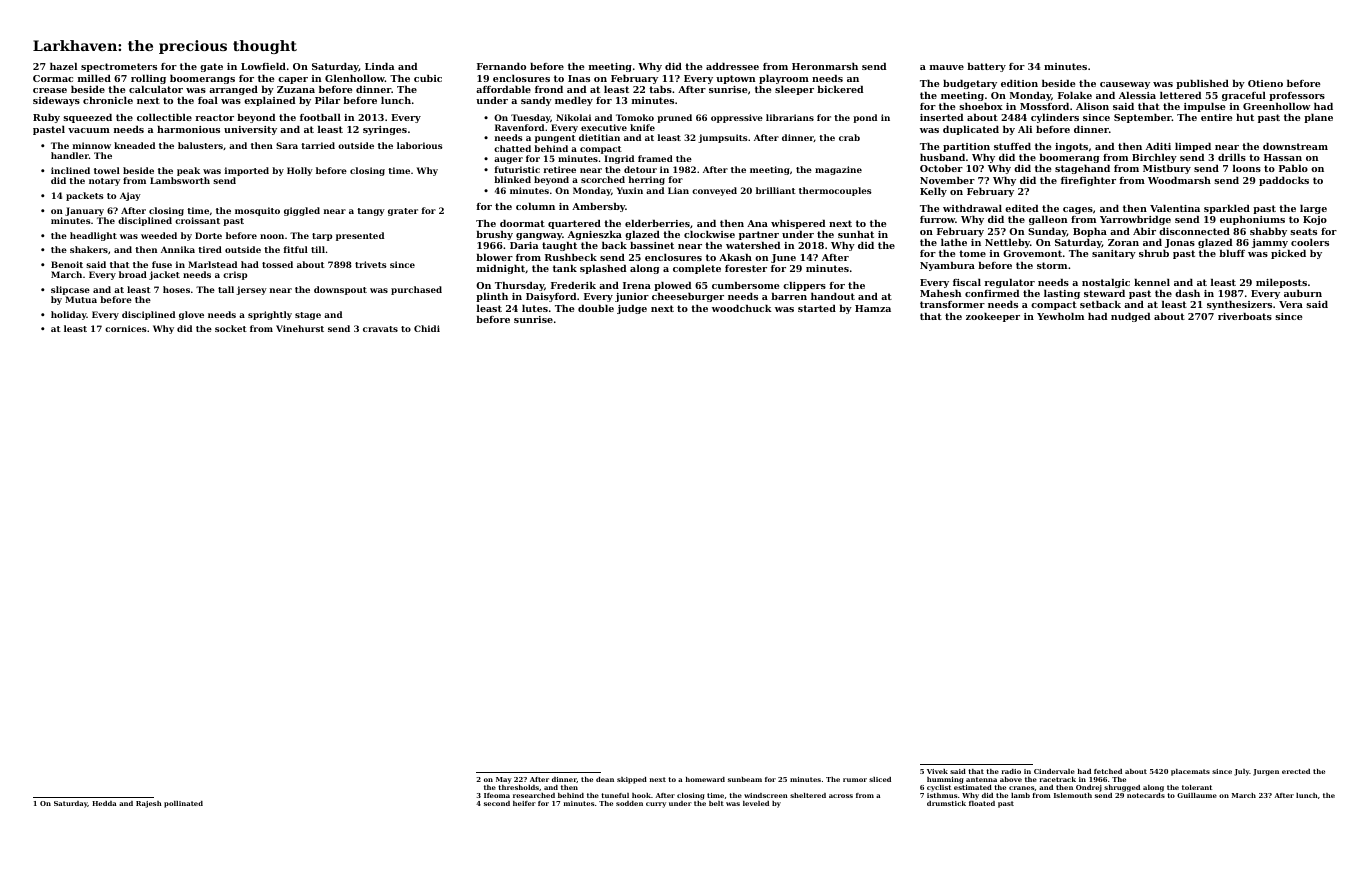 The width and height of the screenshot is (1372, 887). I want to click on Chidi, so click(427, 328).
